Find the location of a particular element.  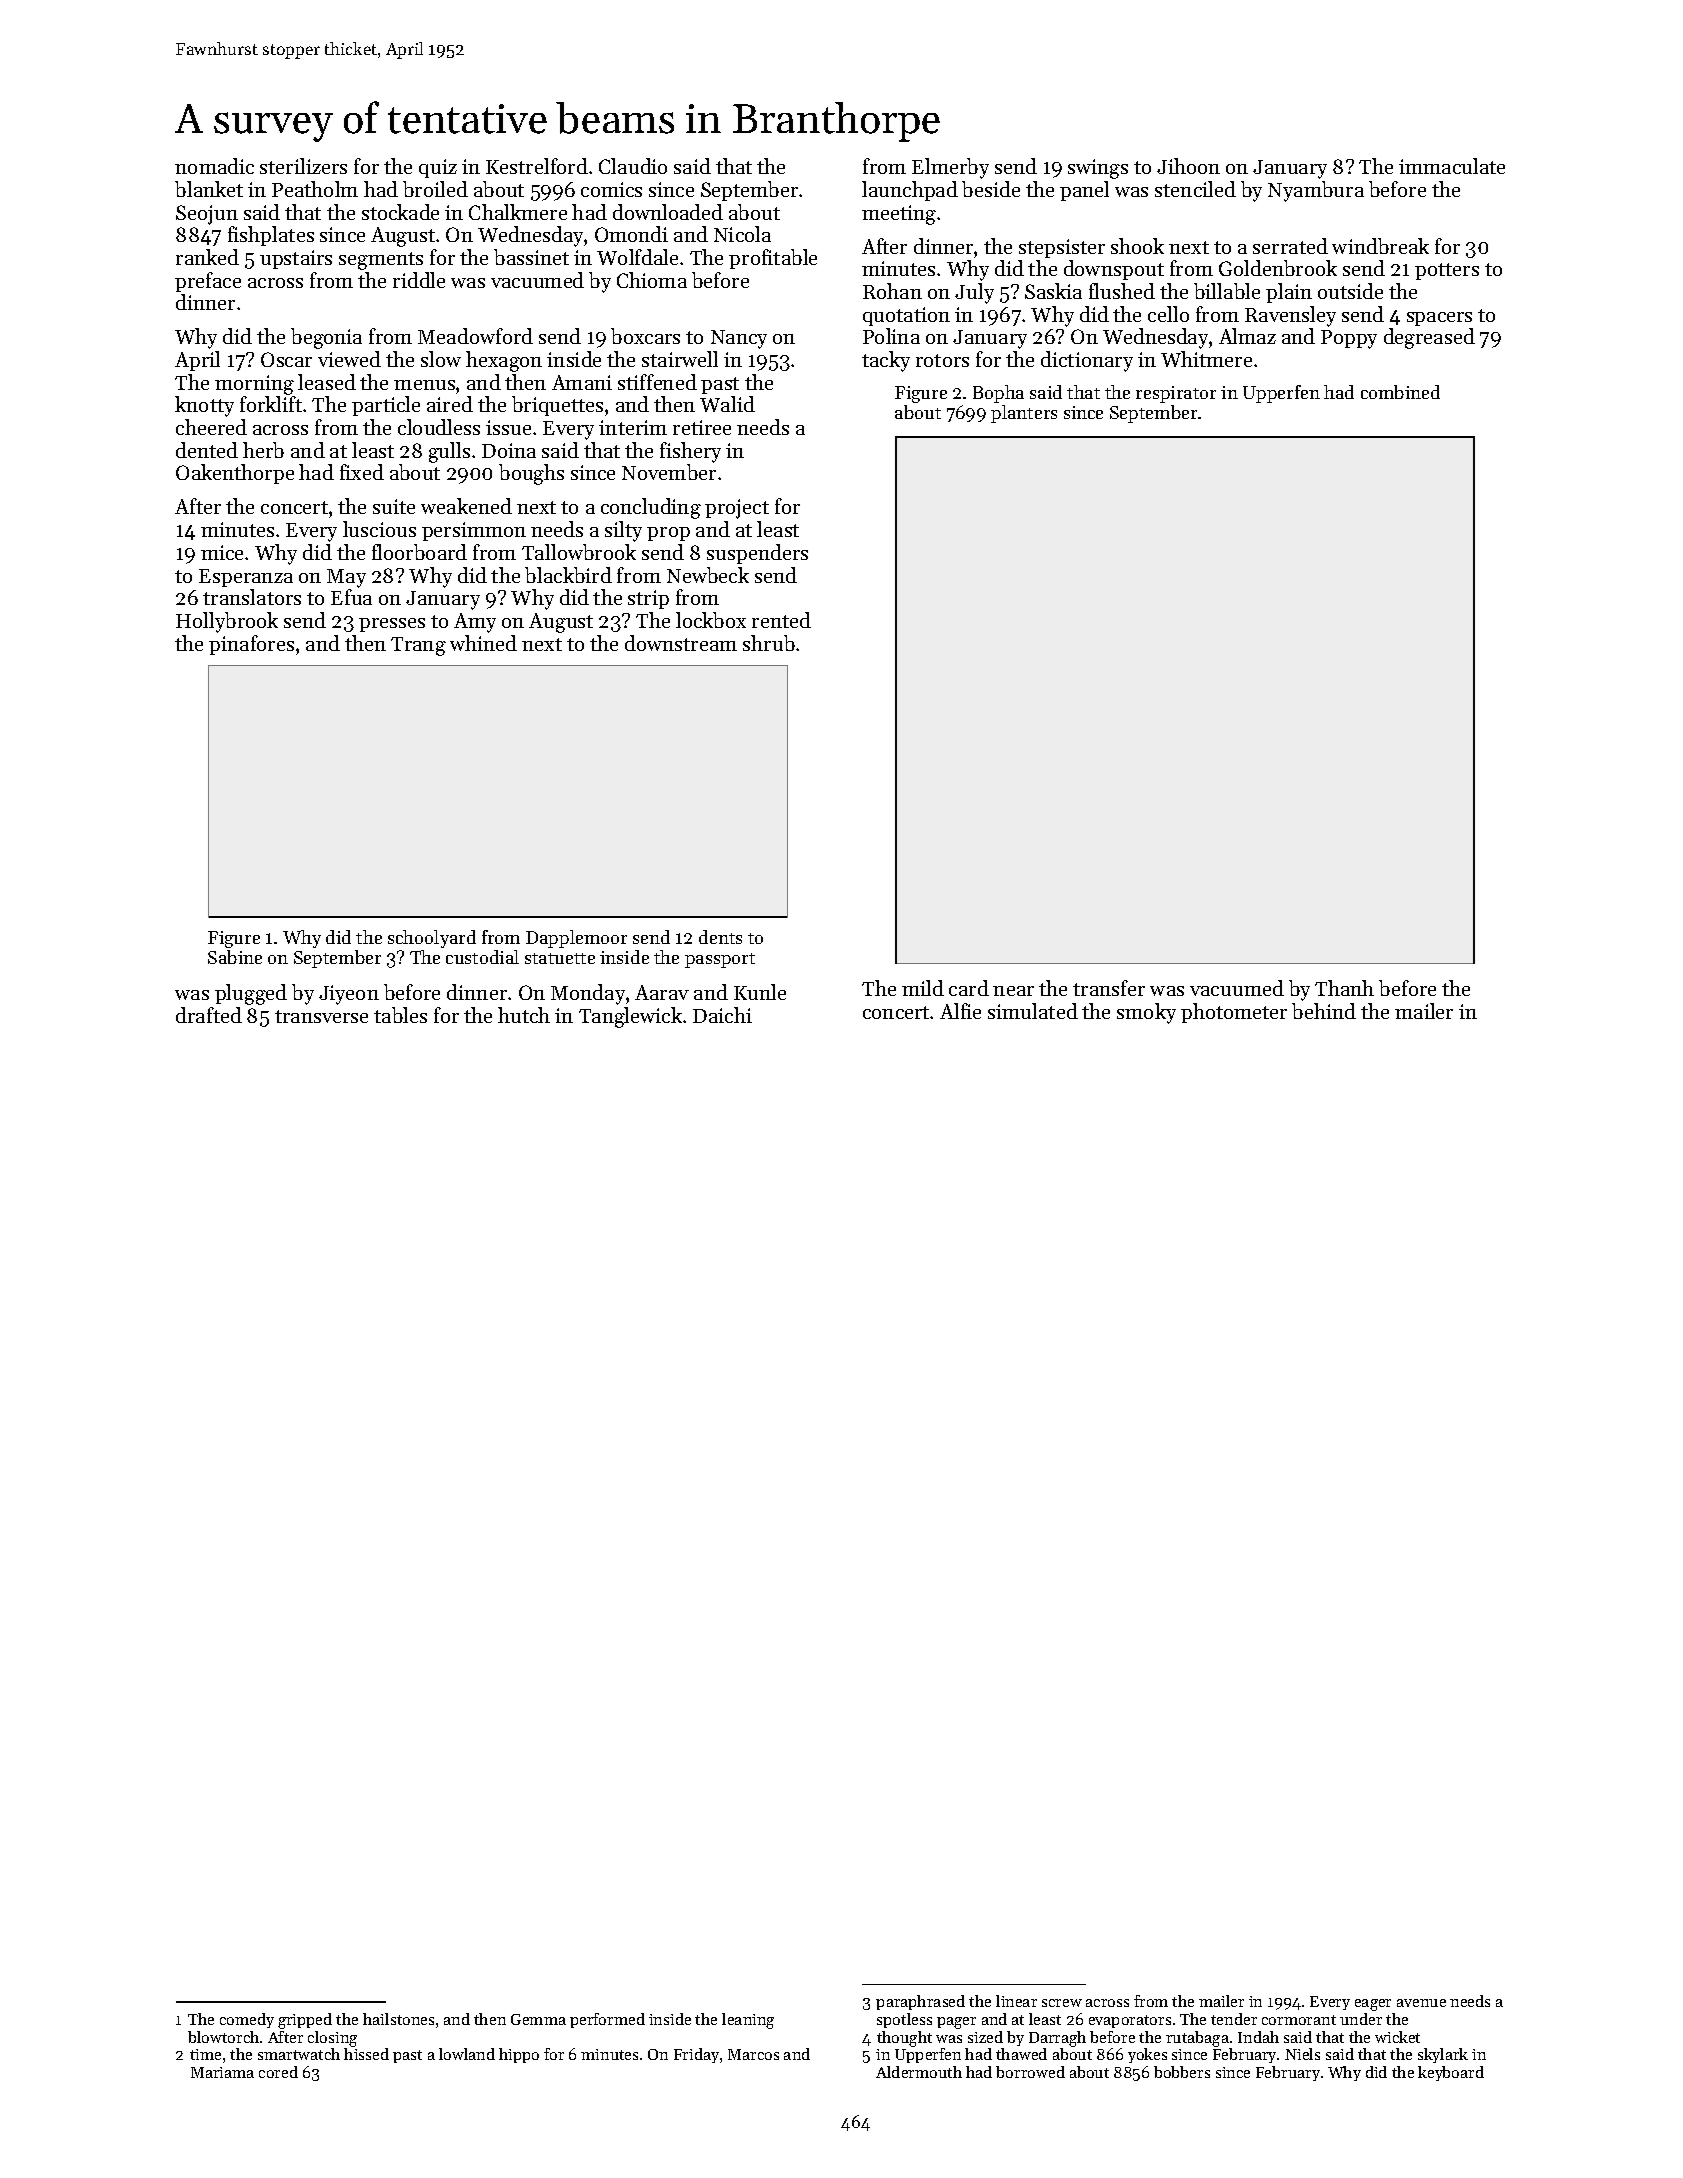

Seojun is located at coordinates (207, 215).
